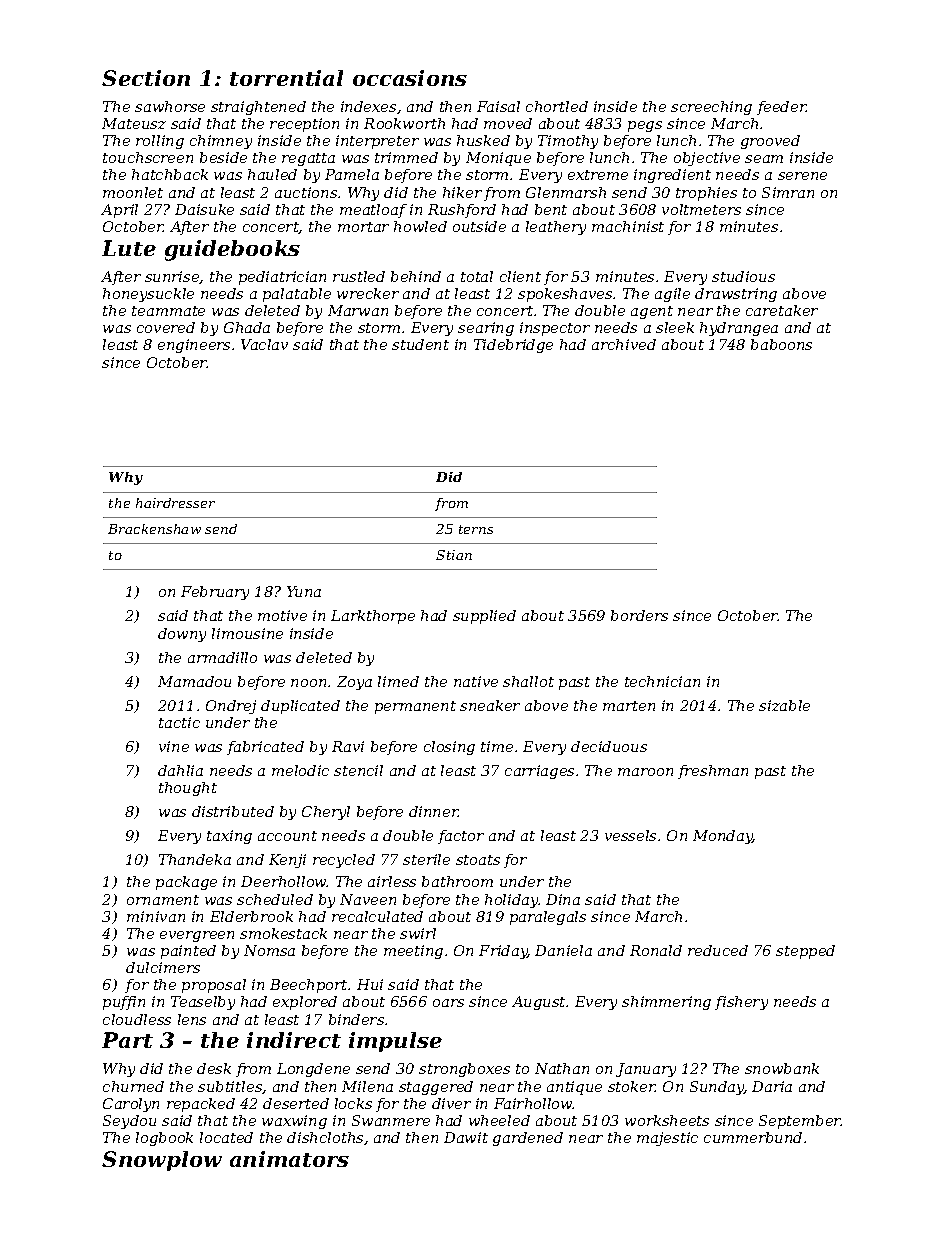  What do you see at coordinates (802, 176) in the image?
I see `serene` at bounding box center [802, 176].
